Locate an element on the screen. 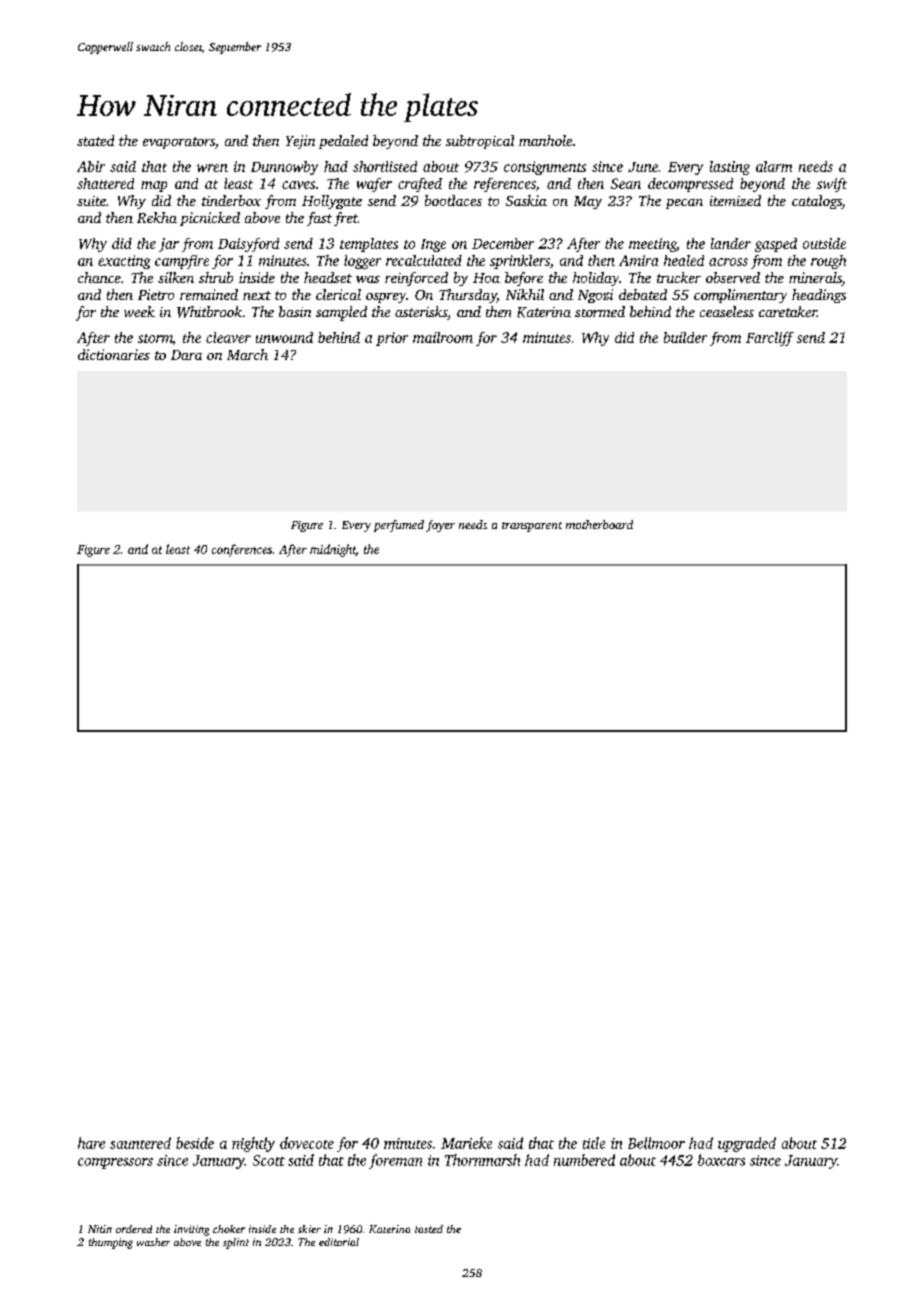 Image resolution: width=924 pixels, height=1308 pixels. Thornmarsh is located at coordinates (482, 1160).
